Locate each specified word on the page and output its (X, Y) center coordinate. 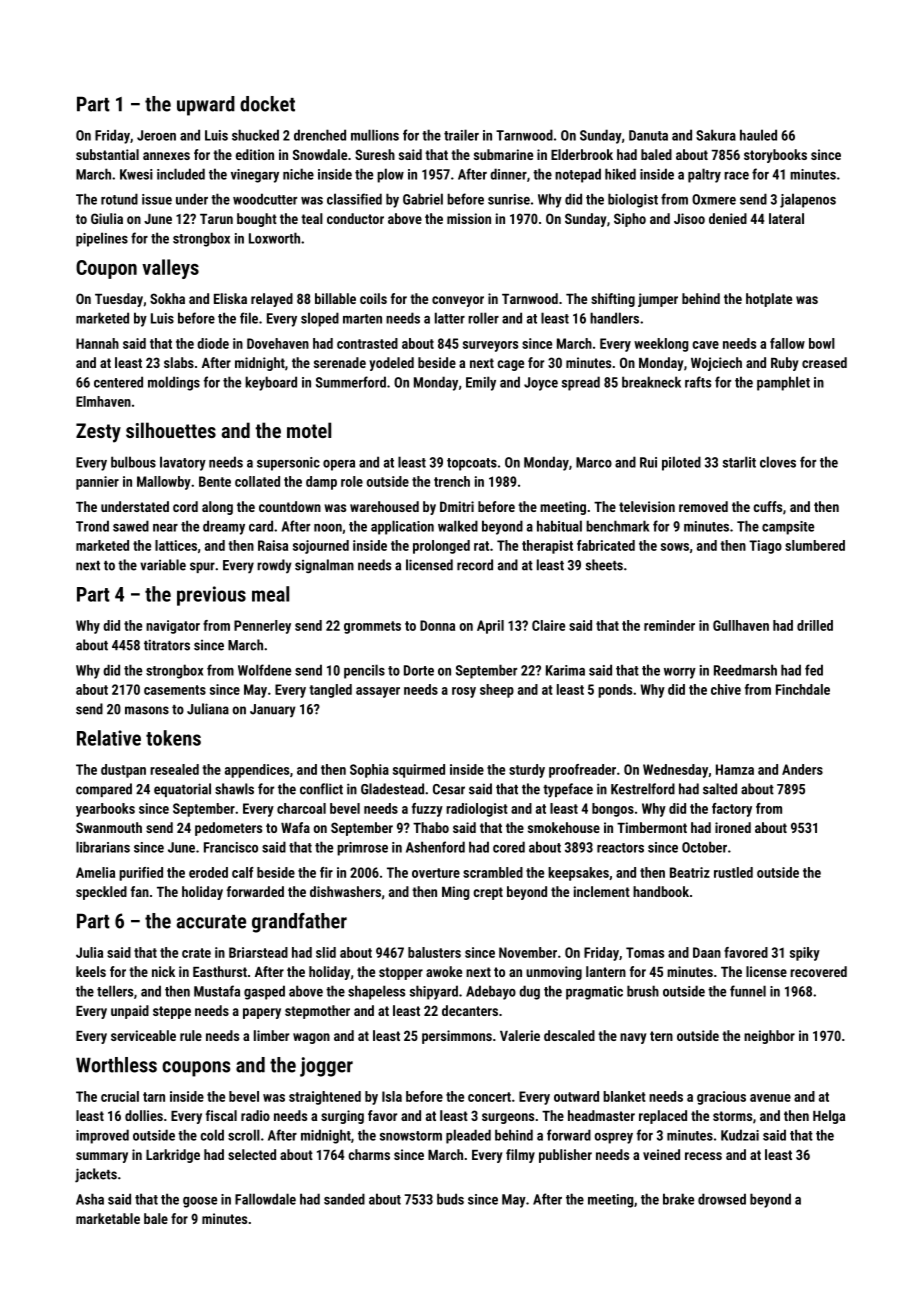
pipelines (102, 239)
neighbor (769, 1037)
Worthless (116, 1065)
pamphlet (783, 383)
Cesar (449, 789)
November (528, 952)
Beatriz (690, 872)
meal (270, 594)
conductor (355, 218)
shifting (613, 300)
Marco (594, 462)
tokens (173, 738)
